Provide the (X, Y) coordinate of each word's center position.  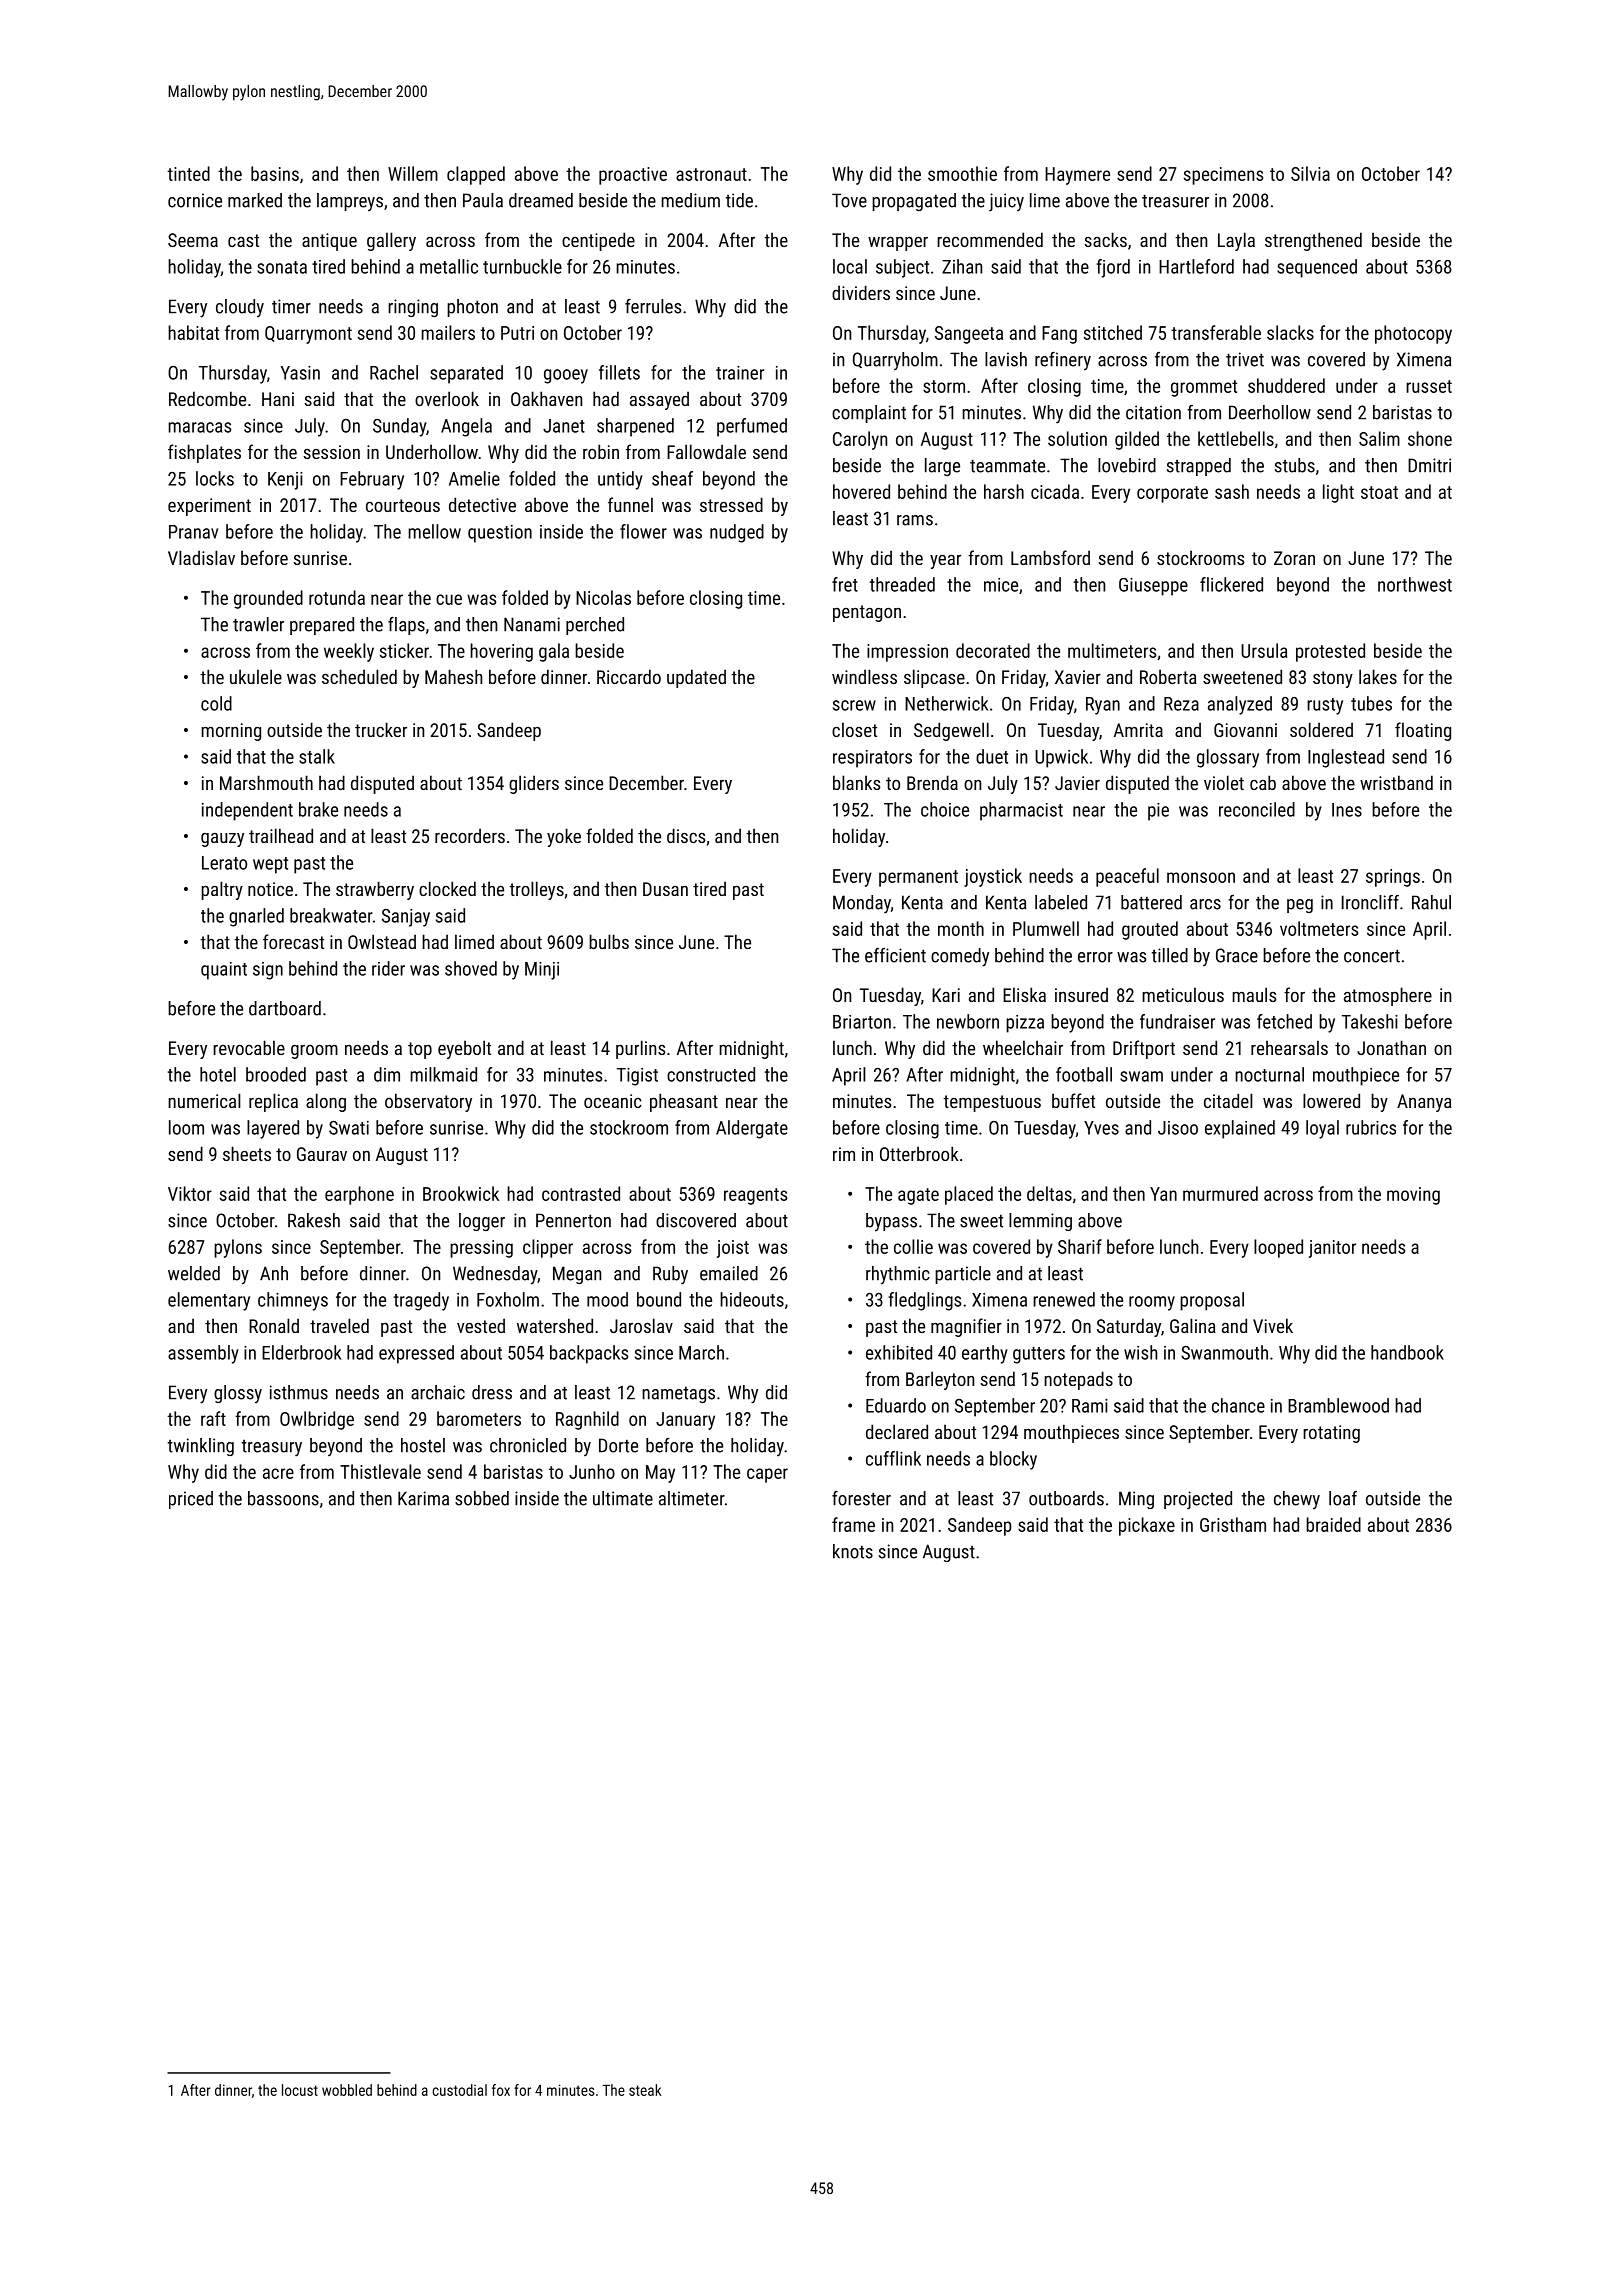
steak (645, 2090)
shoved (471, 968)
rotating (1331, 1434)
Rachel (394, 372)
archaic (438, 1392)
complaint (869, 414)
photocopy (1413, 334)
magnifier (966, 1327)
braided (1333, 1524)
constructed (711, 1074)
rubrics (1371, 1127)
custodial (459, 2090)
